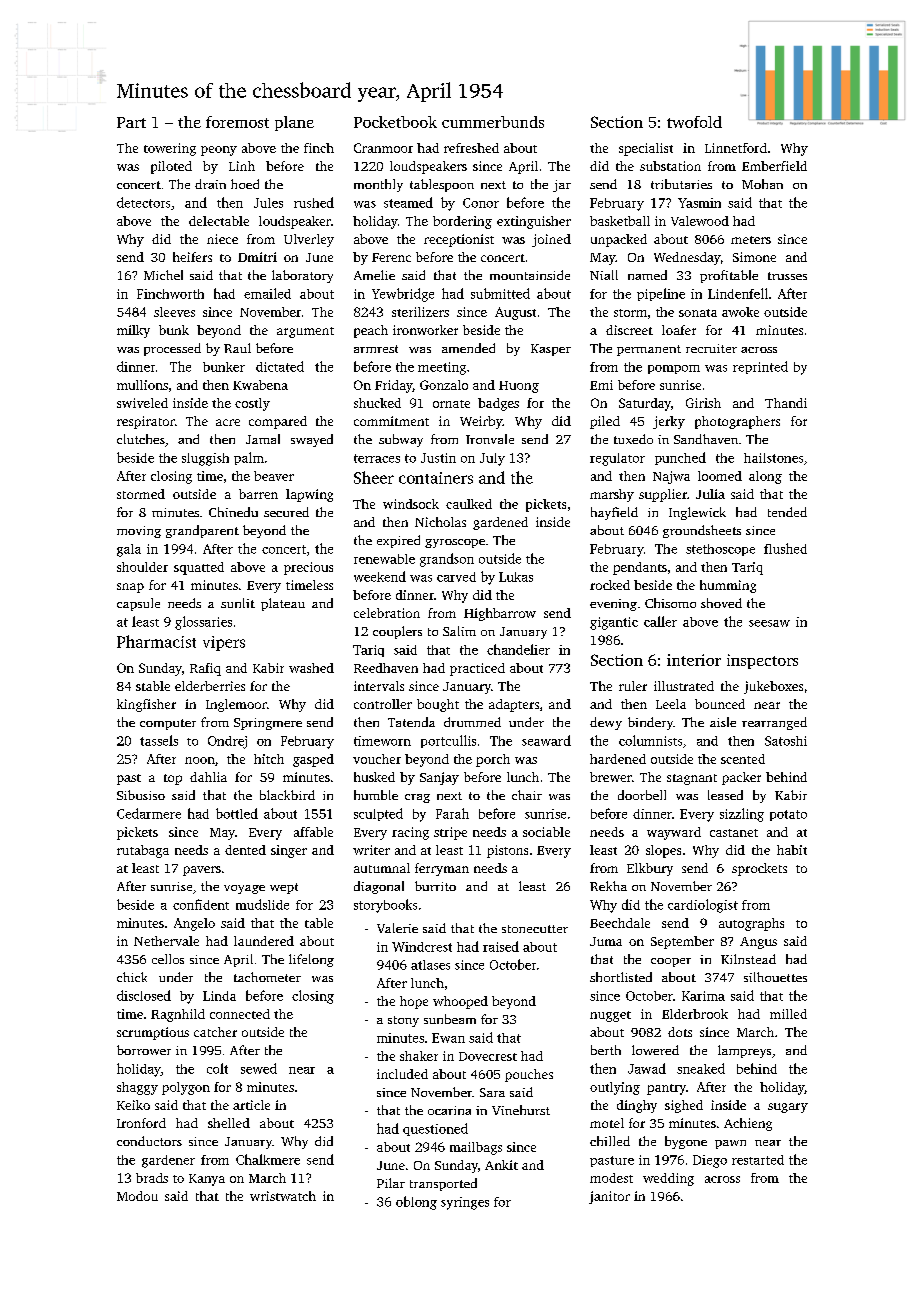 The height and width of the image is (1308, 924). What do you see at coordinates (546, 740) in the image?
I see `seaward` at bounding box center [546, 740].
